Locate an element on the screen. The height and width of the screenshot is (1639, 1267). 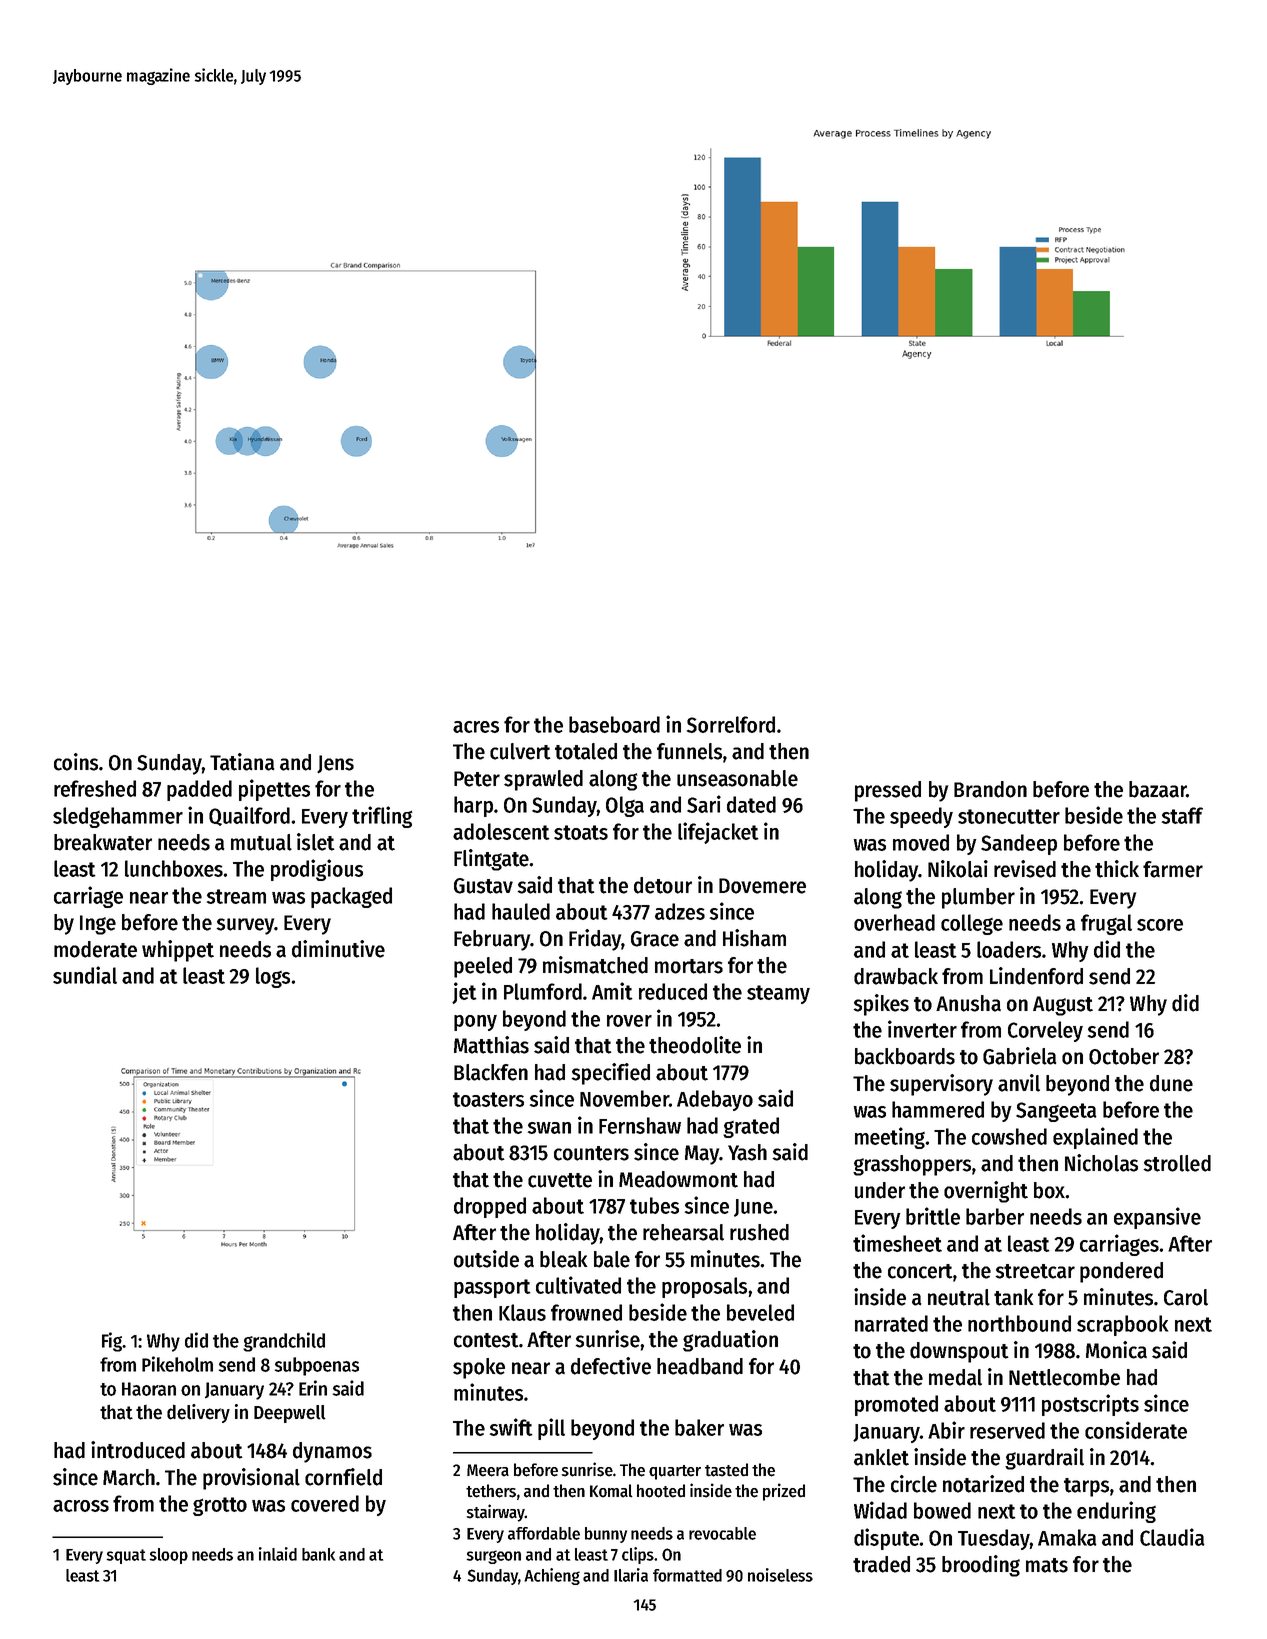
Achieng is located at coordinates (552, 1576).
